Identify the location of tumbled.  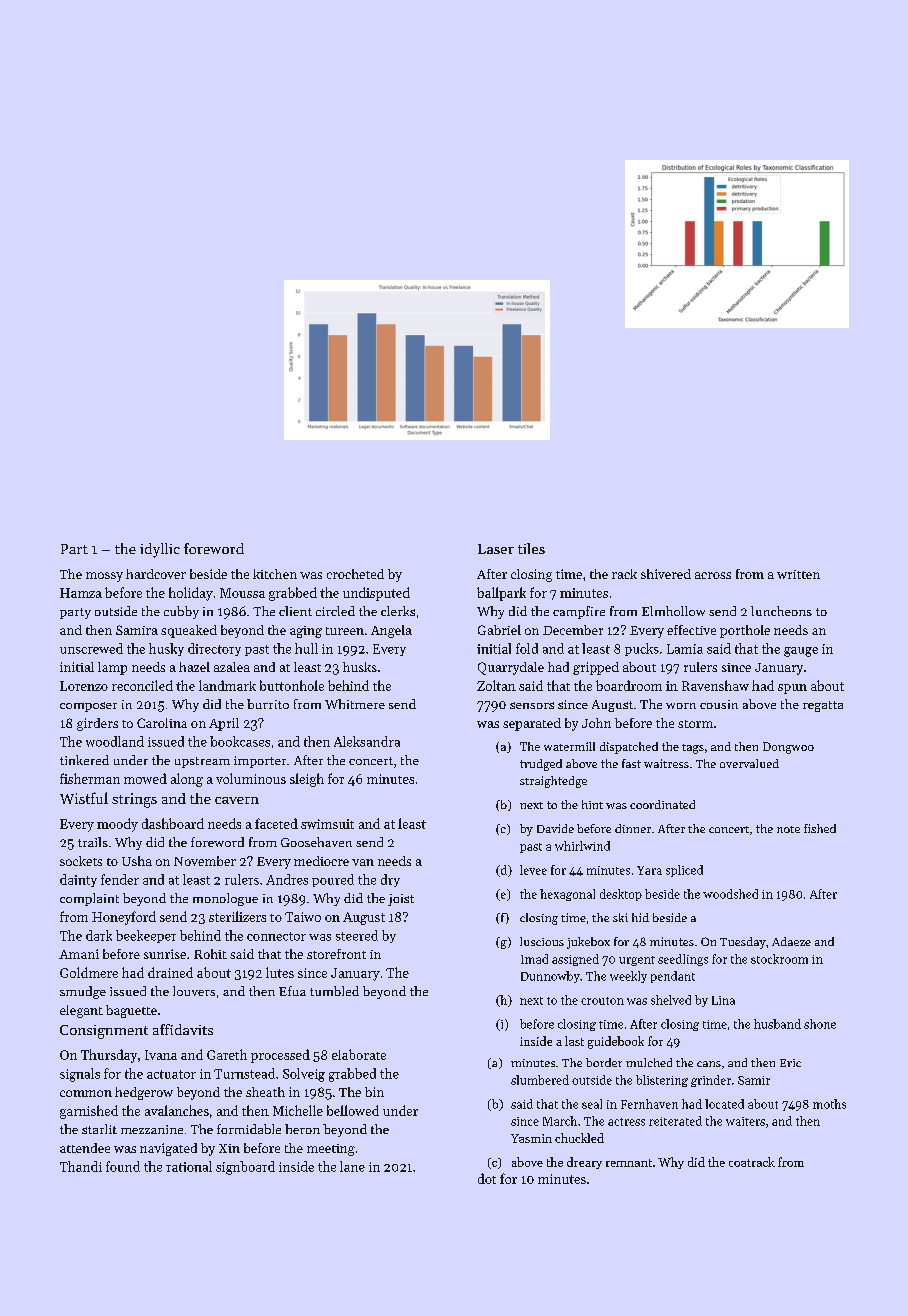
(334, 991).
